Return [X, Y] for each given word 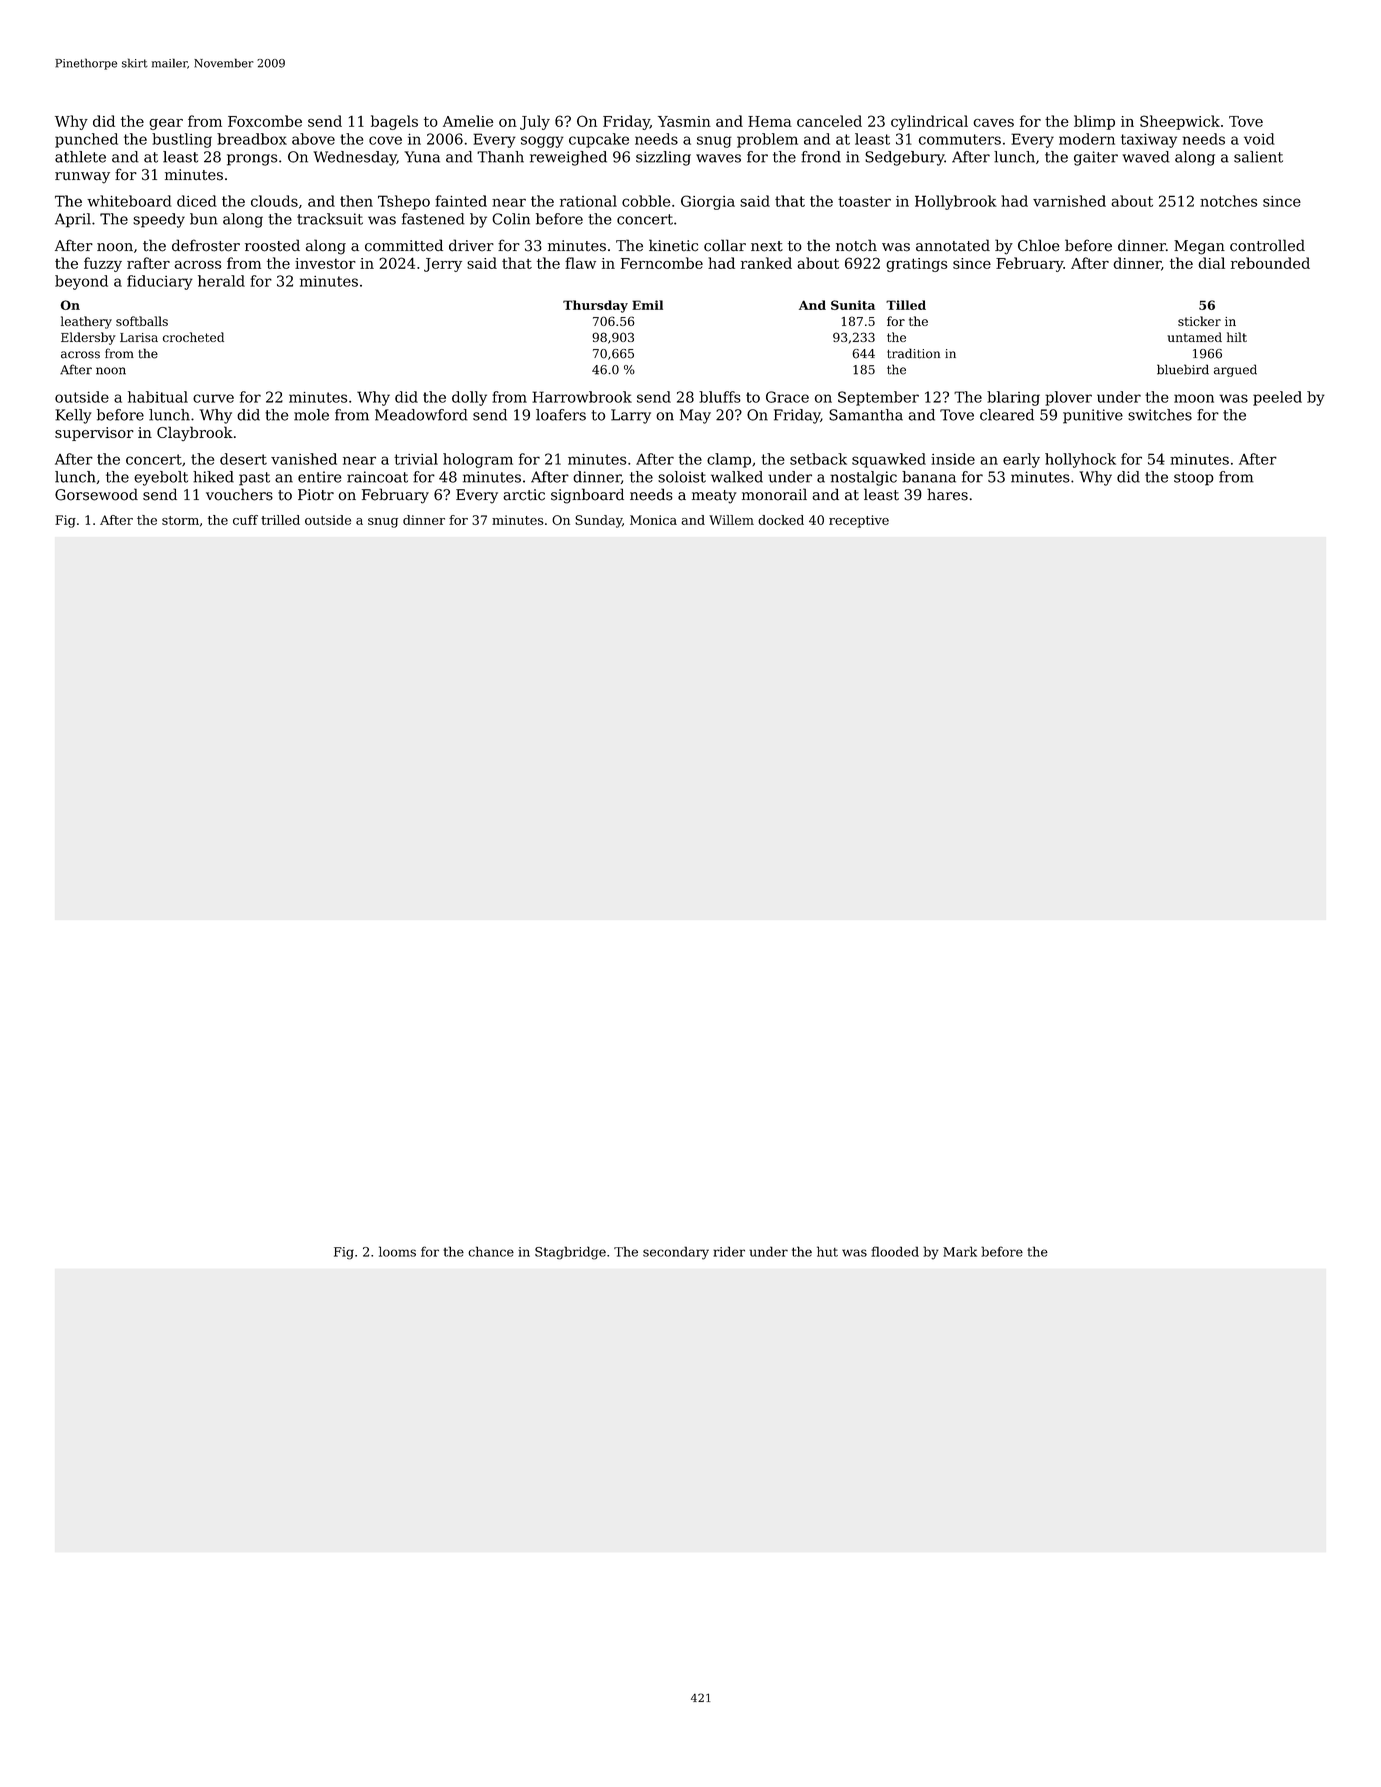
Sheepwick [1180, 122]
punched [86, 140]
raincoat [377, 477]
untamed [1194, 337]
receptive [859, 521]
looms [397, 1251]
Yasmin [684, 121]
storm [180, 520]
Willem [731, 520]
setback [818, 459]
